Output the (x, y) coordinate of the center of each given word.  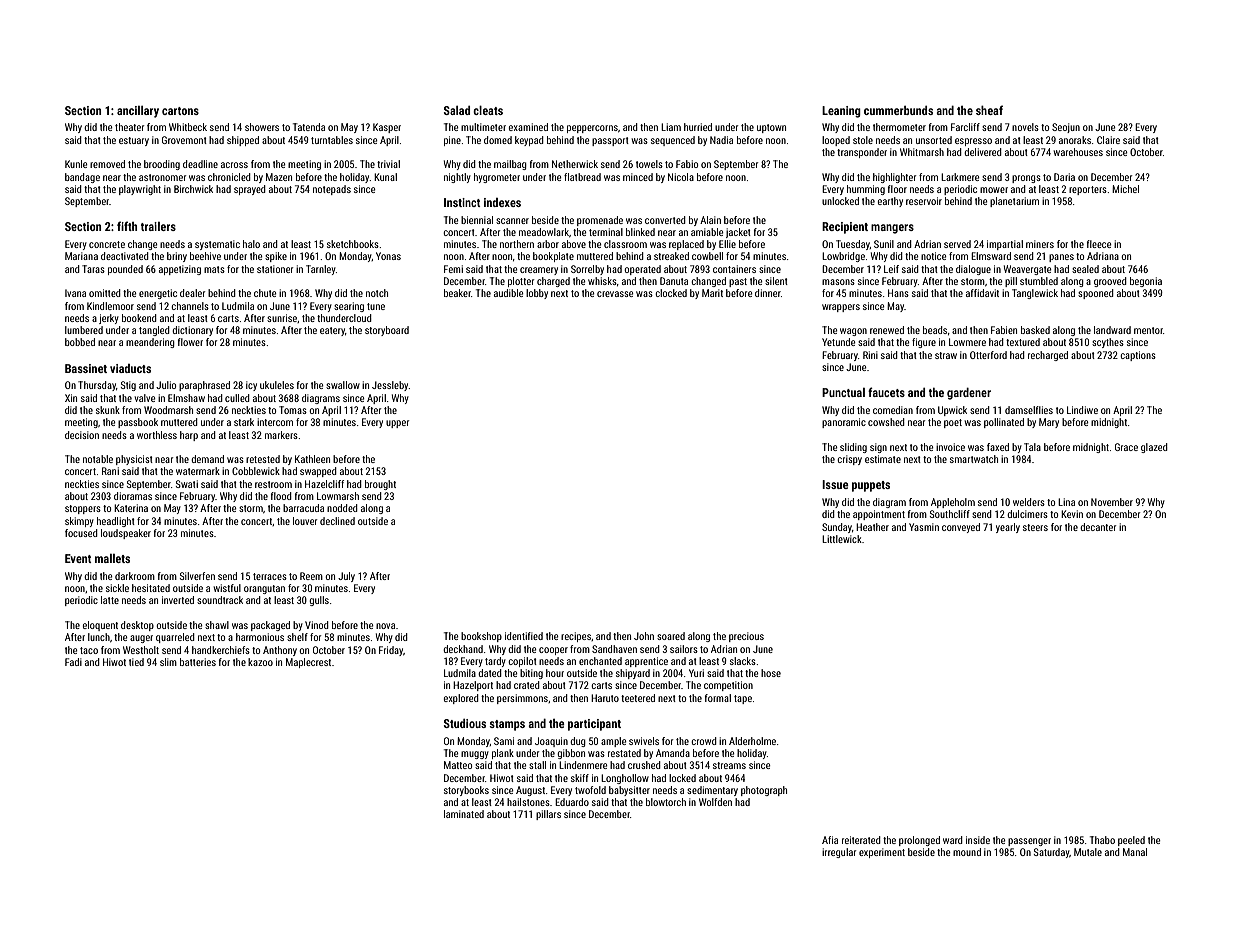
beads (935, 330)
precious (746, 637)
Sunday (837, 528)
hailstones (528, 802)
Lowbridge (843, 257)
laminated (464, 814)
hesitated (151, 588)
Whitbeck (188, 127)
